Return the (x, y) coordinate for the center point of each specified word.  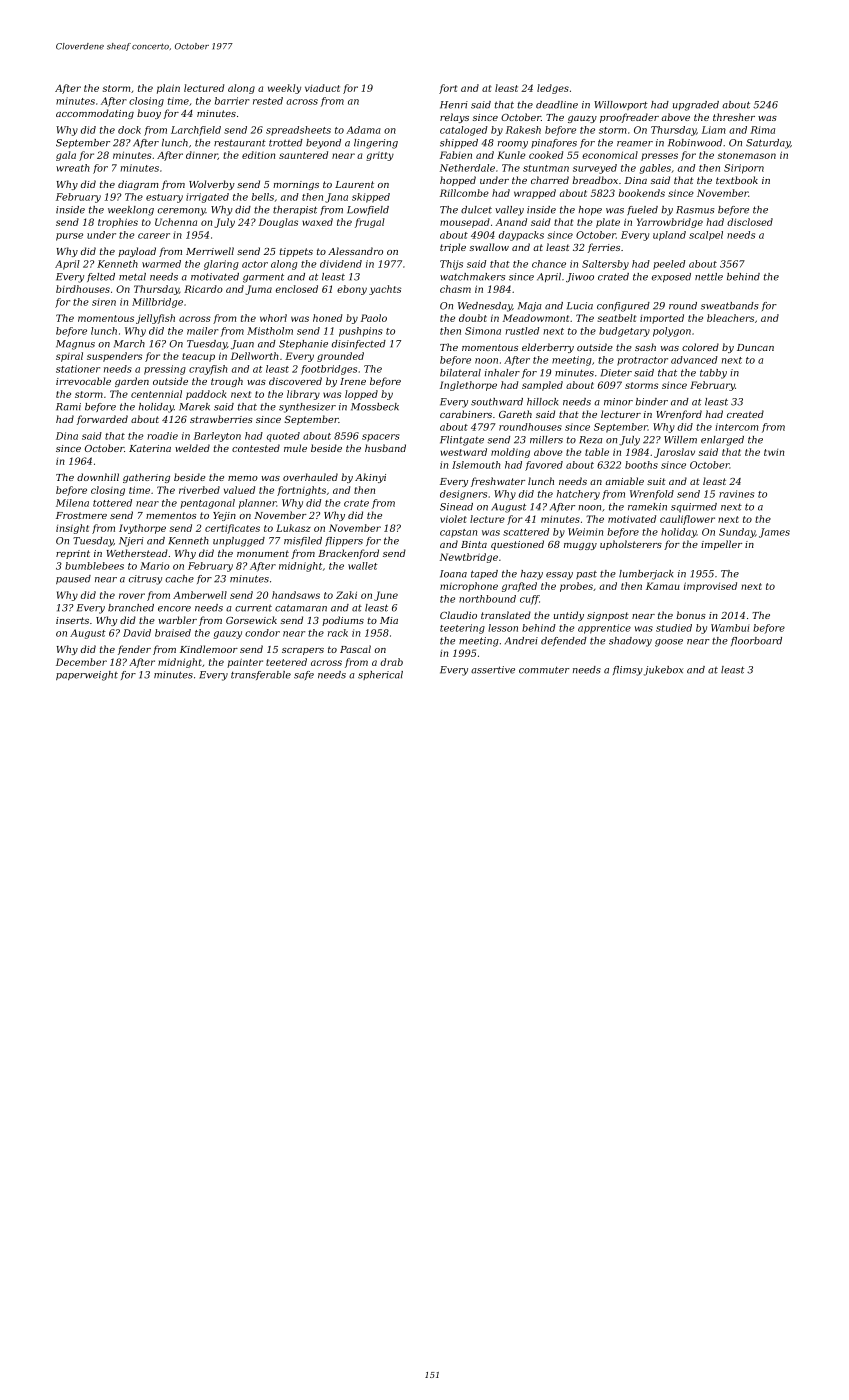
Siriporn (744, 169)
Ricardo (203, 289)
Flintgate (462, 441)
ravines (736, 494)
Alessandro (355, 251)
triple (453, 248)
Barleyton (217, 437)
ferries (604, 248)
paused (73, 579)
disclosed (750, 222)
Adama (363, 130)
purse (69, 237)
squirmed (694, 508)
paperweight (87, 676)
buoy (149, 114)
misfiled (303, 541)
